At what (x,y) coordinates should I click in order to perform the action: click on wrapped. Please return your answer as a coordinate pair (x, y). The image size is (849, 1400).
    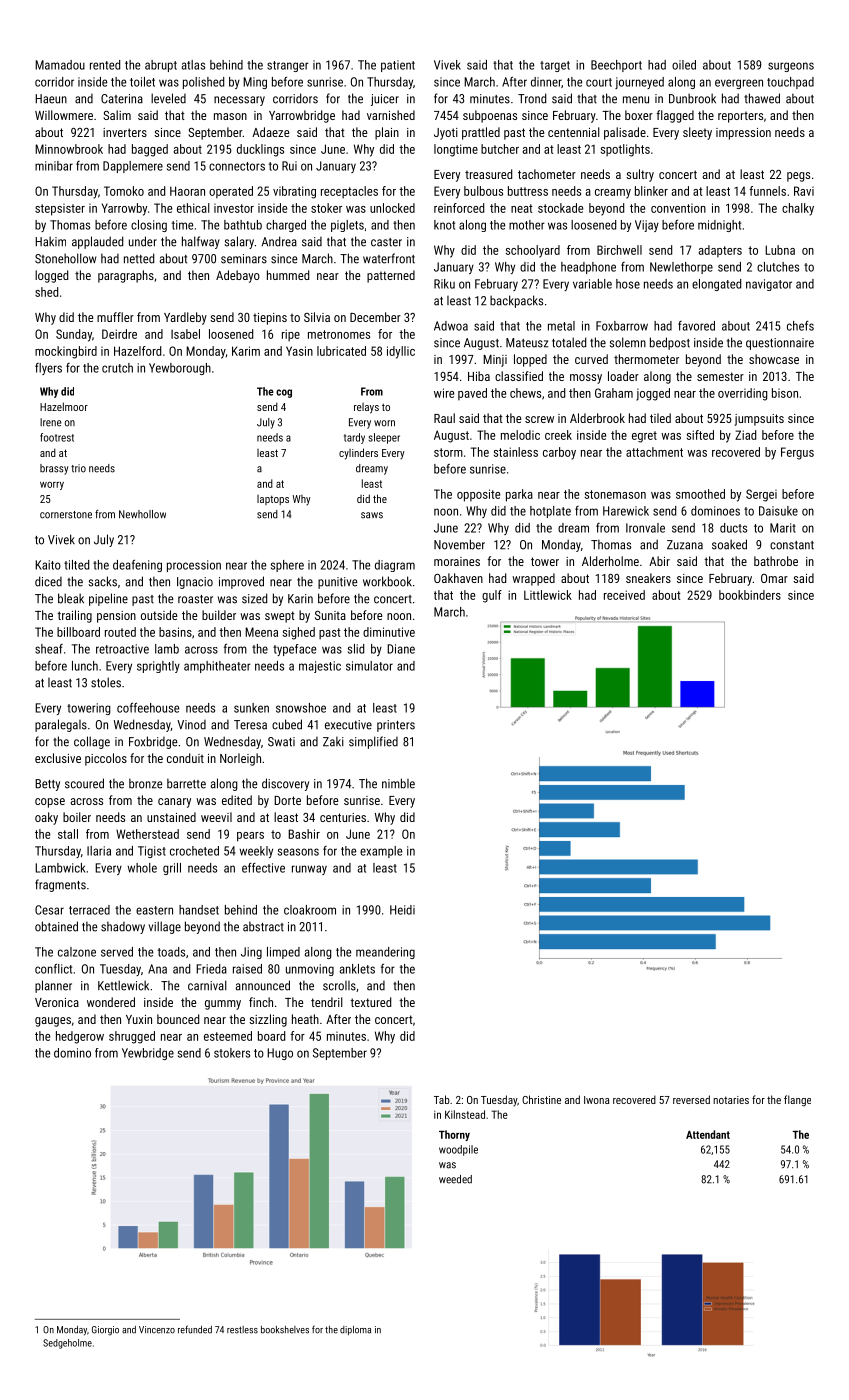
    Looking at the image, I should click on (533, 579).
